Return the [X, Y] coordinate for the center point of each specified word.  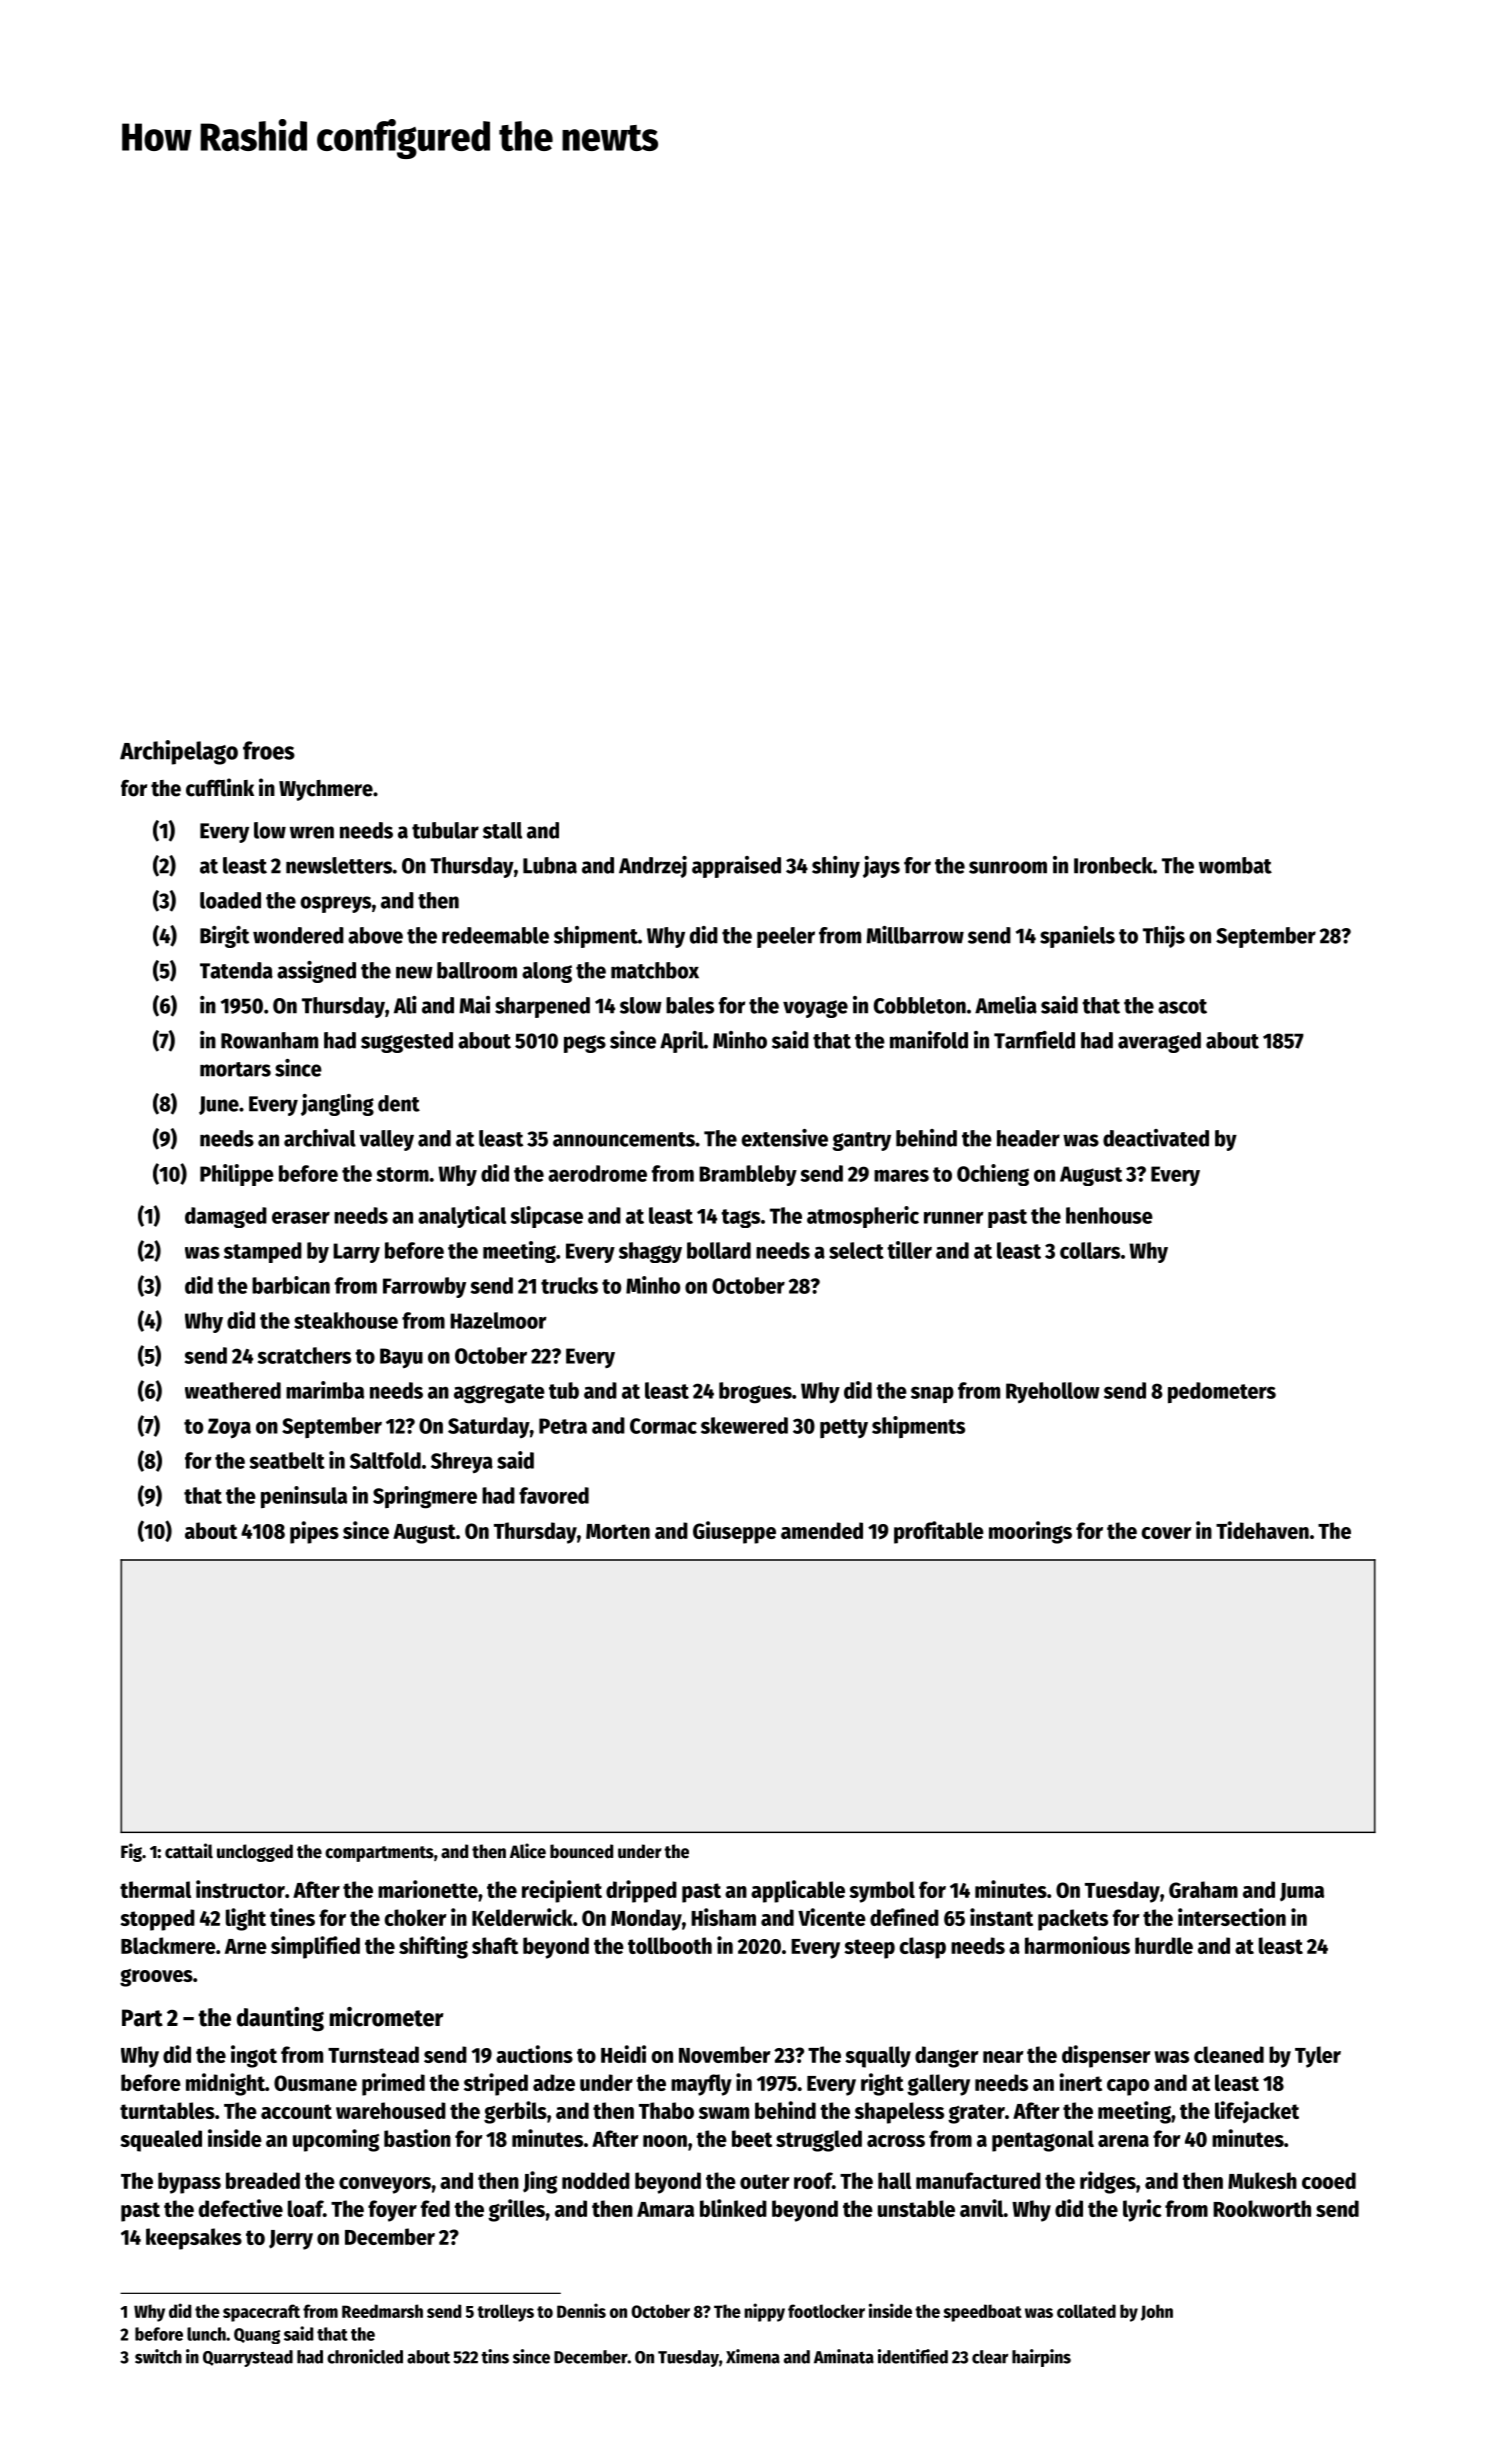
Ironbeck [1113, 865]
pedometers [1222, 1392]
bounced [581, 1851]
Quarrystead [248, 2358]
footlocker [826, 2311]
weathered [233, 1390]
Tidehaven [1262, 1530]
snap [932, 1394]
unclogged [255, 1853]
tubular [445, 830]
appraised [736, 867]
